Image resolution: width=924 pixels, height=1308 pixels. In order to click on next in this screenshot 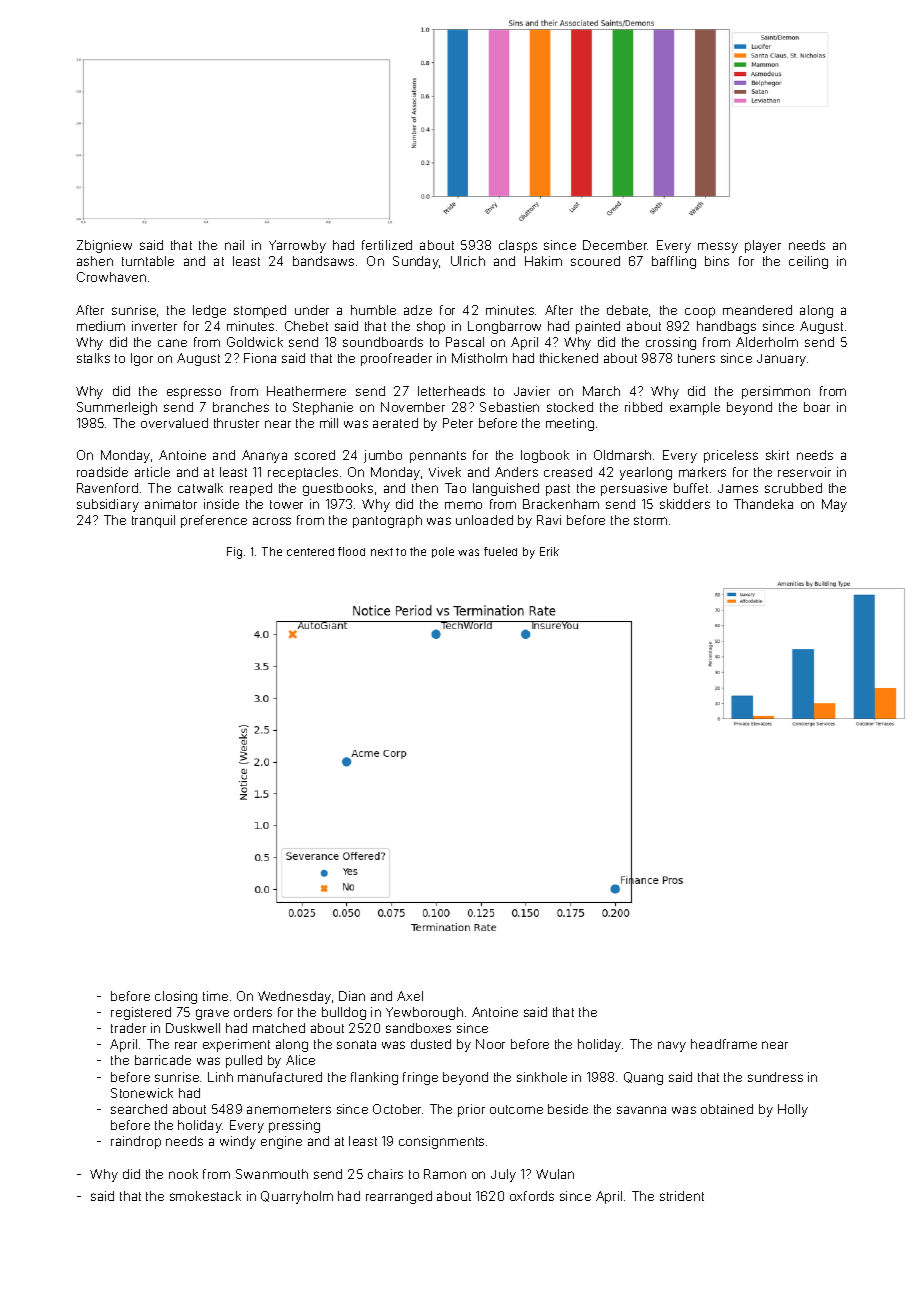, I will do `click(382, 552)`.
